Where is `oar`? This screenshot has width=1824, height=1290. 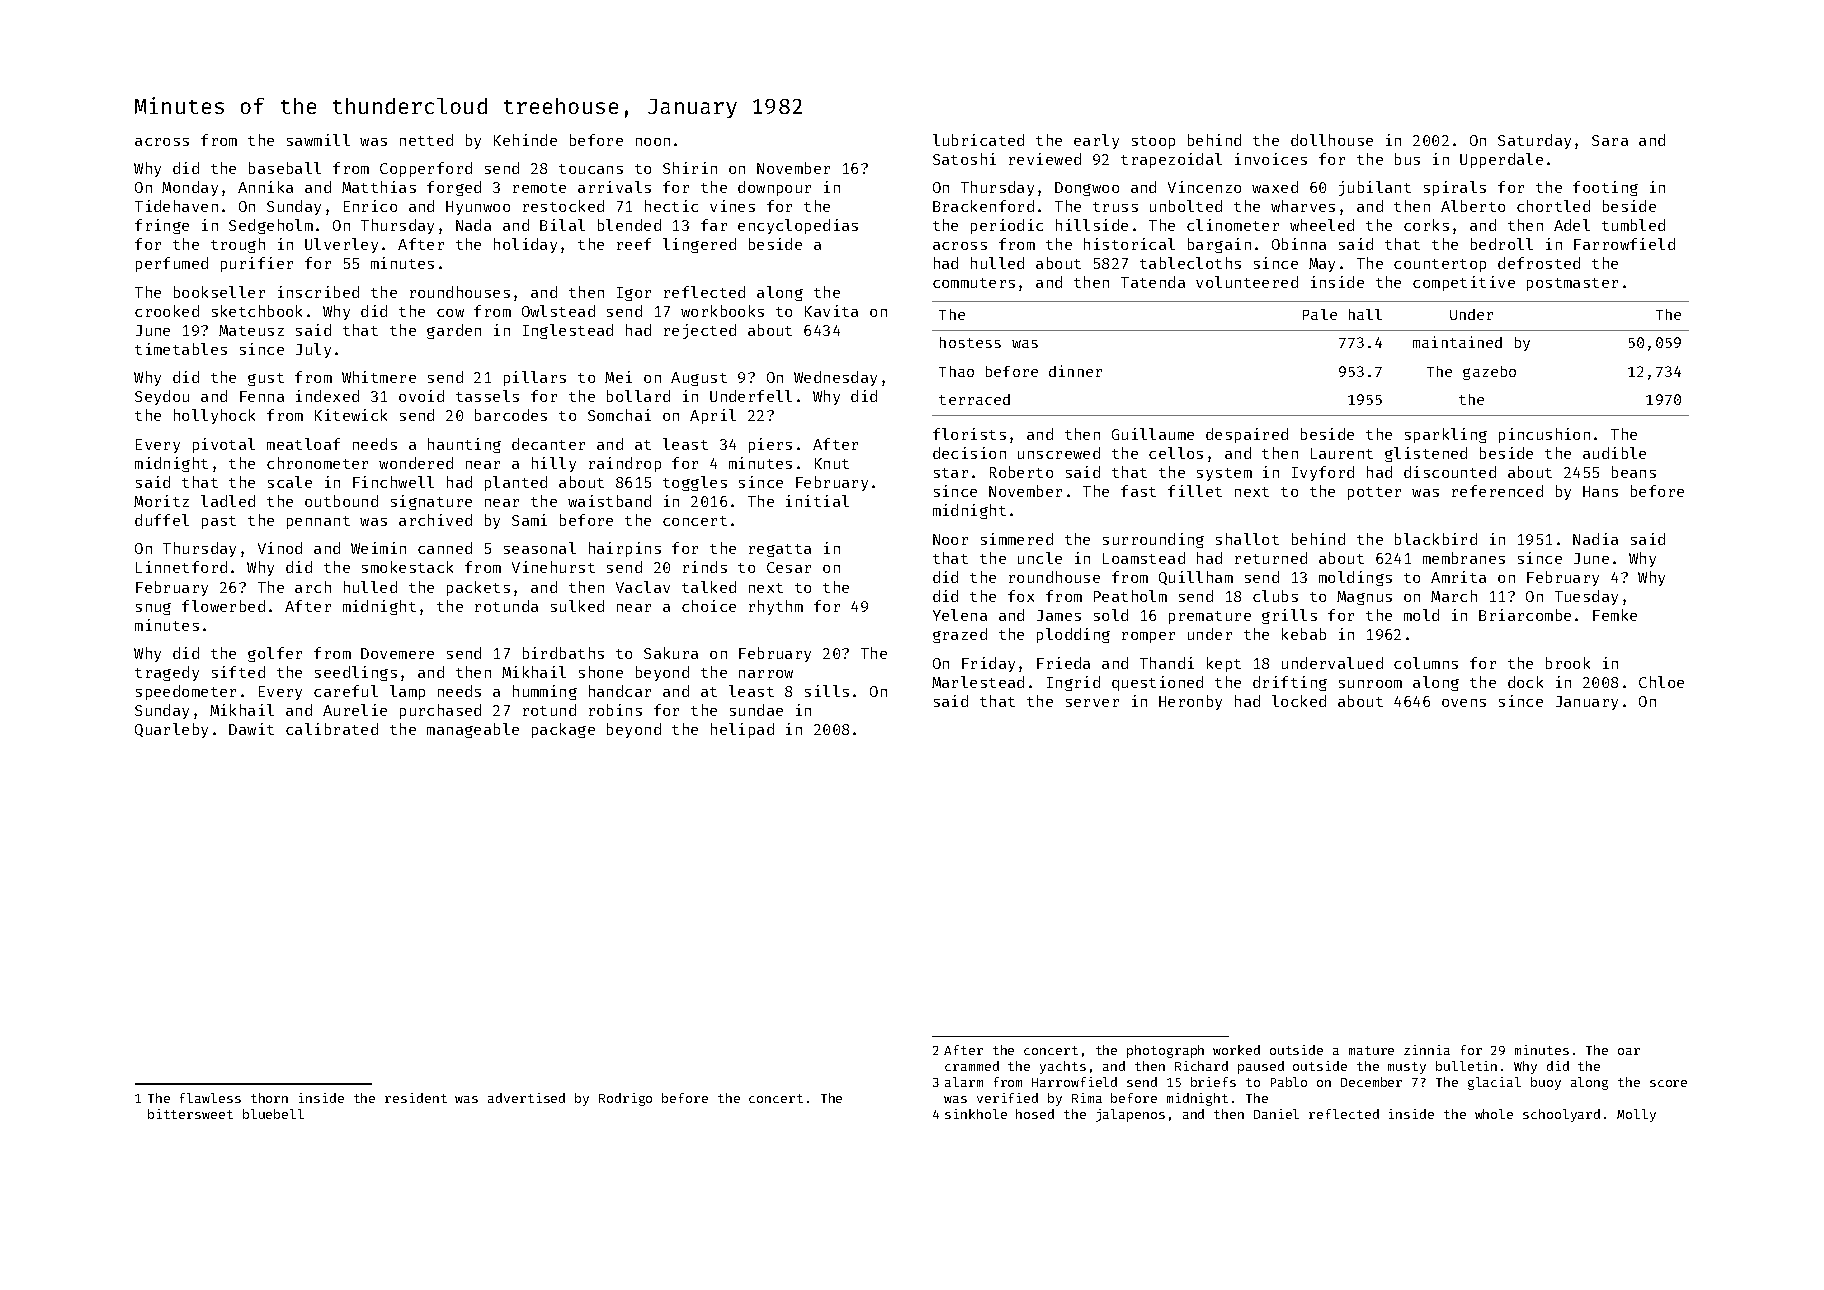
oar is located at coordinates (1629, 1051).
